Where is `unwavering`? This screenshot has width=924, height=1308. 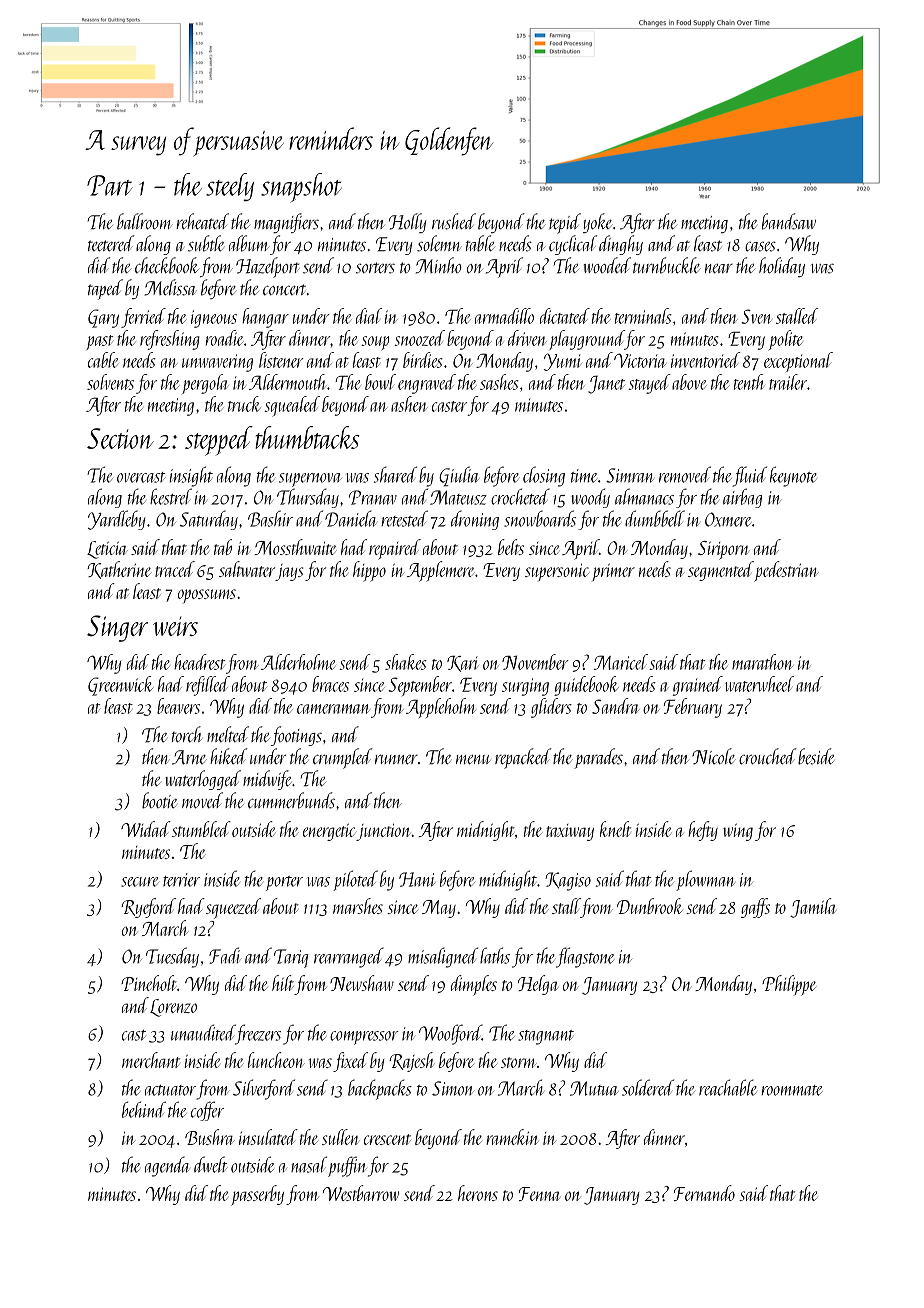
unwavering is located at coordinates (217, 363).
